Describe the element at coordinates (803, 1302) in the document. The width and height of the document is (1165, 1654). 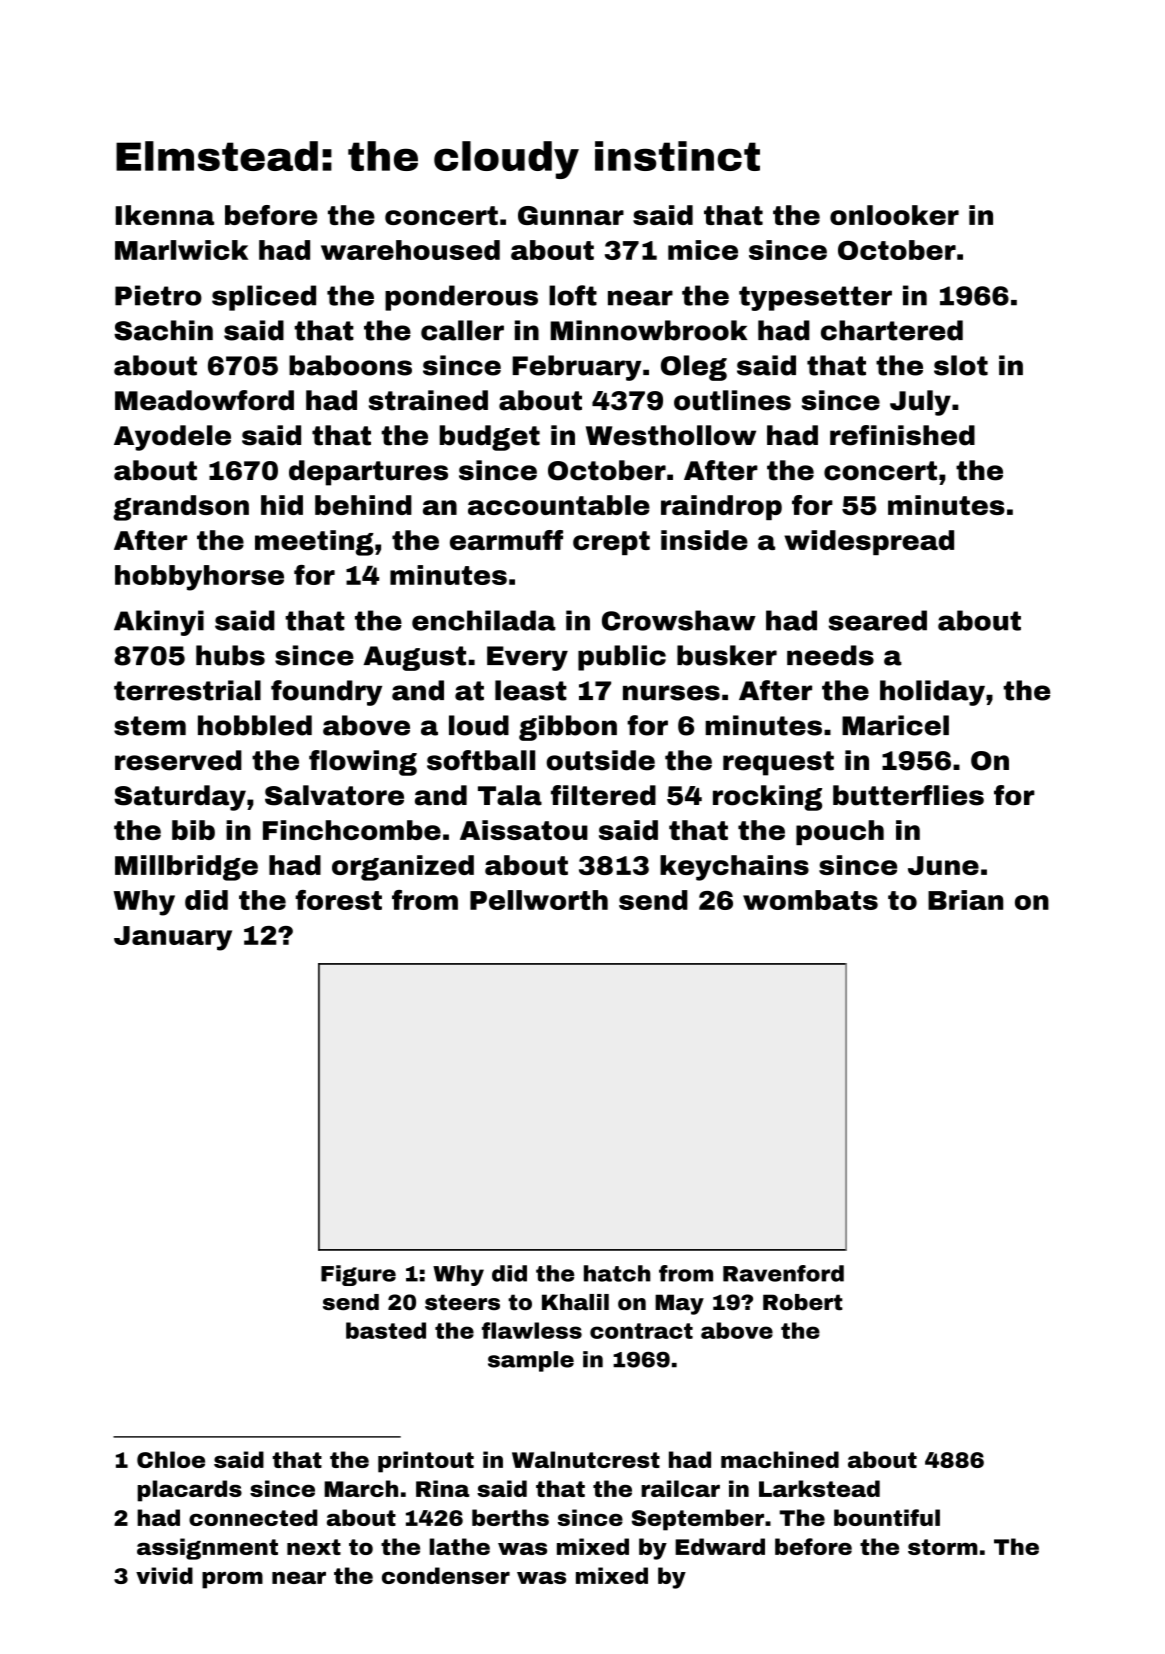
I see `Robert` at that location.
